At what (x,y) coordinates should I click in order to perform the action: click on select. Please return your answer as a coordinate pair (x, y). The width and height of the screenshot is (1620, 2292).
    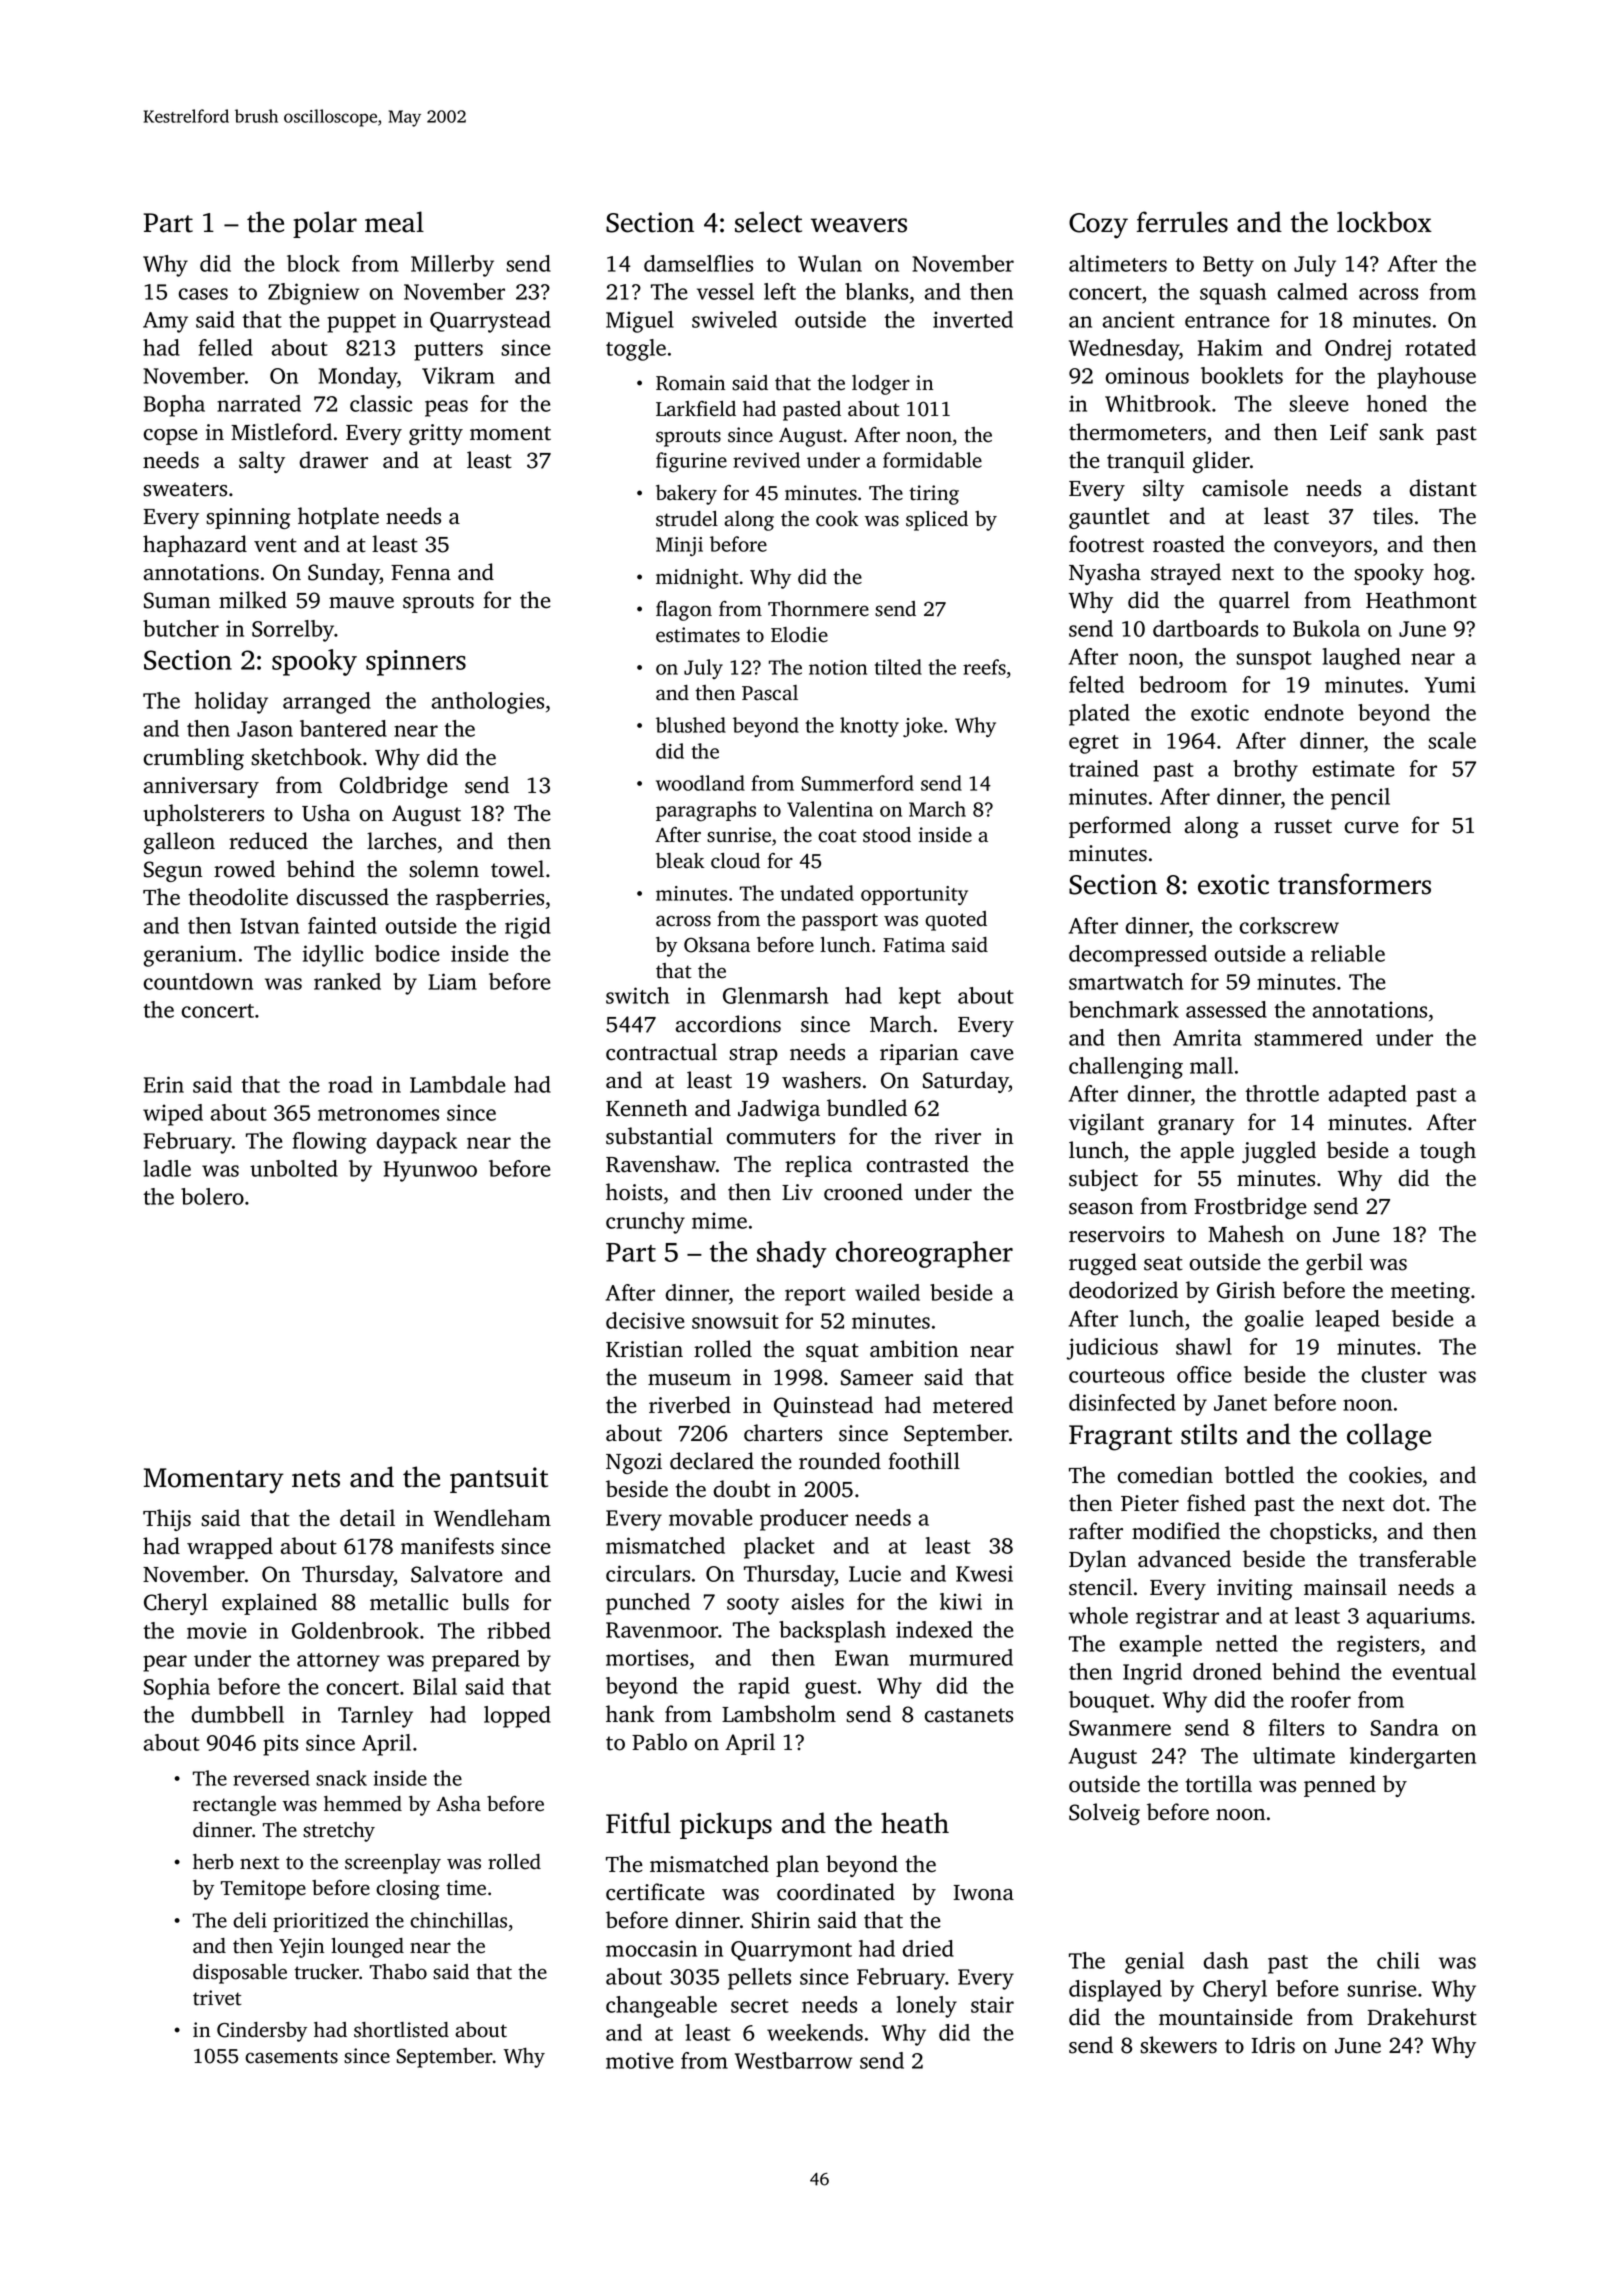
    Looking at the image, I should click on (768, 222).
